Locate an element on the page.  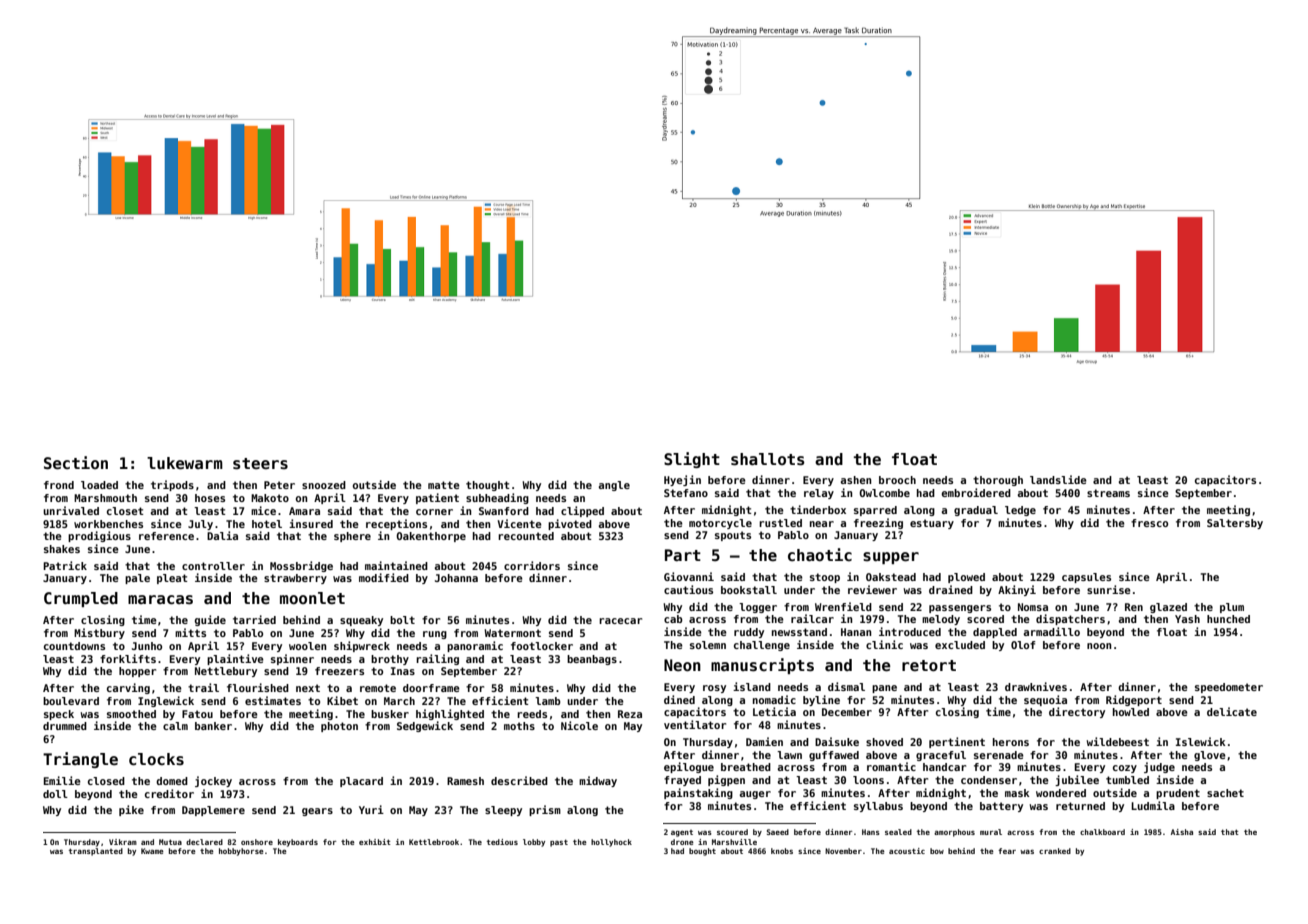
moths is located at coordinates (519, 726).
